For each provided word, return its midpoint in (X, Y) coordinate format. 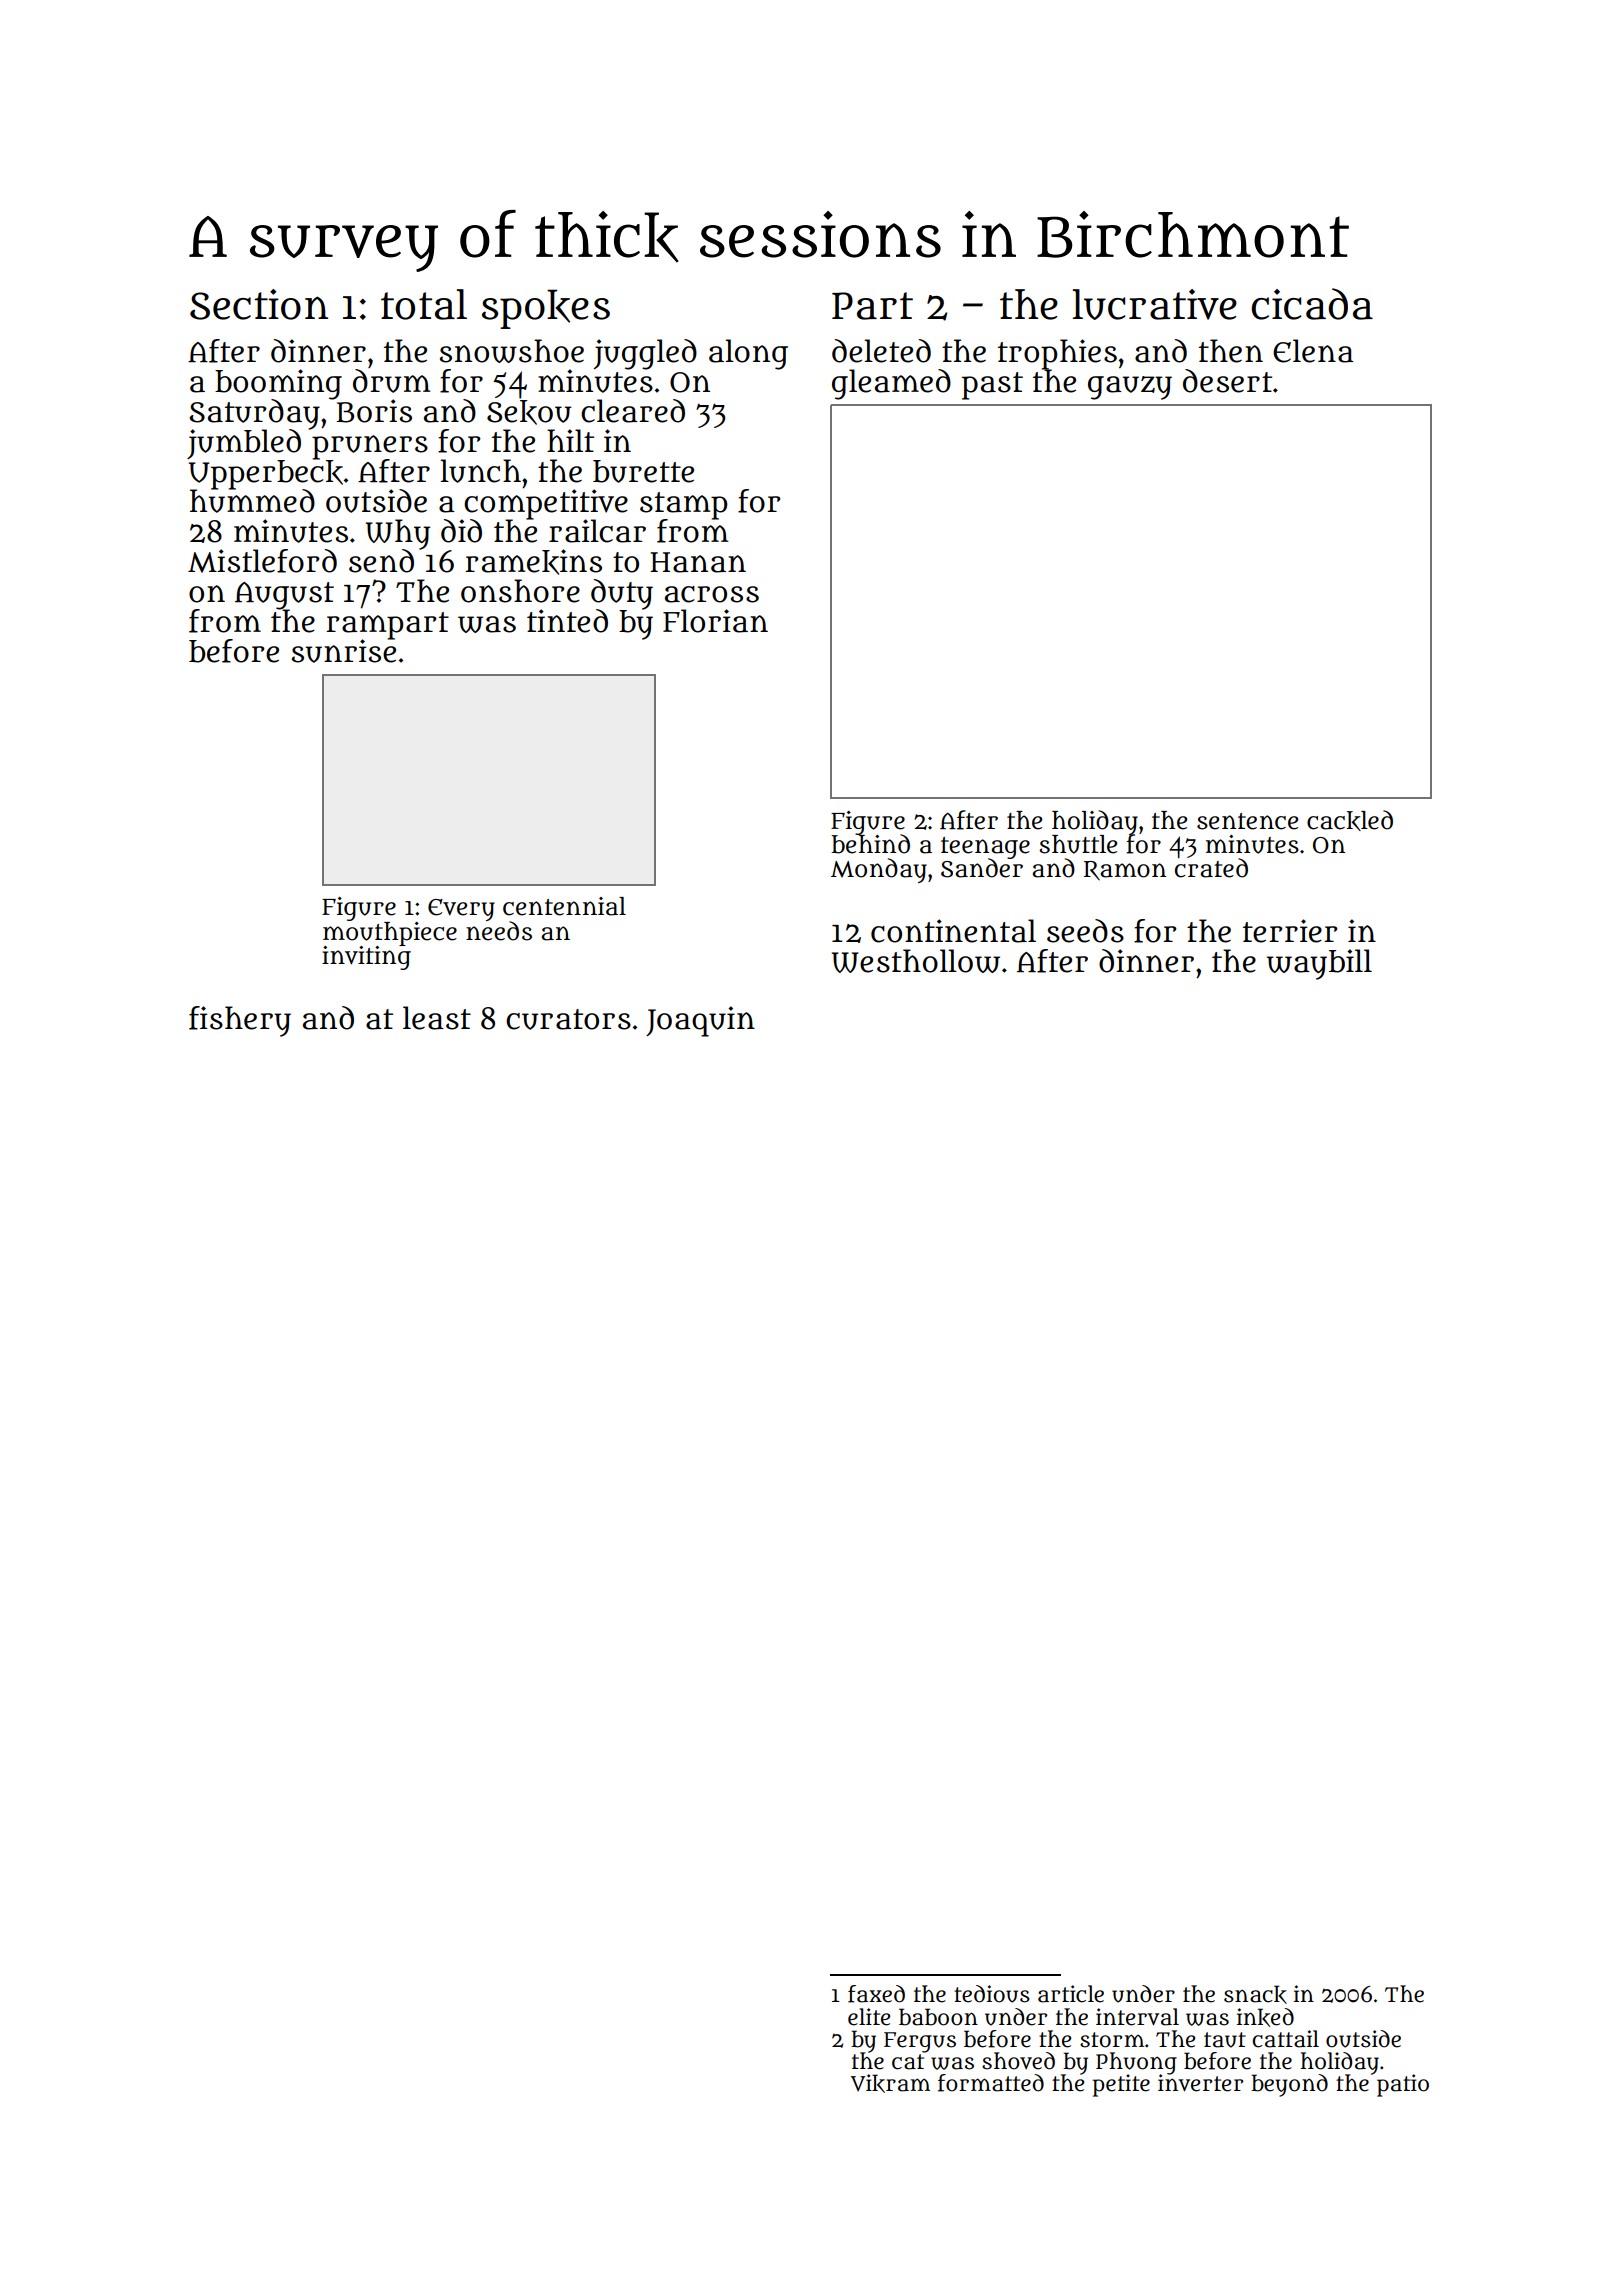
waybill (1319, 964)
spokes (546, 309)
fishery (240, 1021)
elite (869, 2017)
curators (568, 1019)
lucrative (1155, 304)
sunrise (344, 651)
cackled (1350, 820)
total (424, 304)
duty (622, 594)
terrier (1290, 931)
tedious (992, 1994)
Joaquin (700, 1021)
